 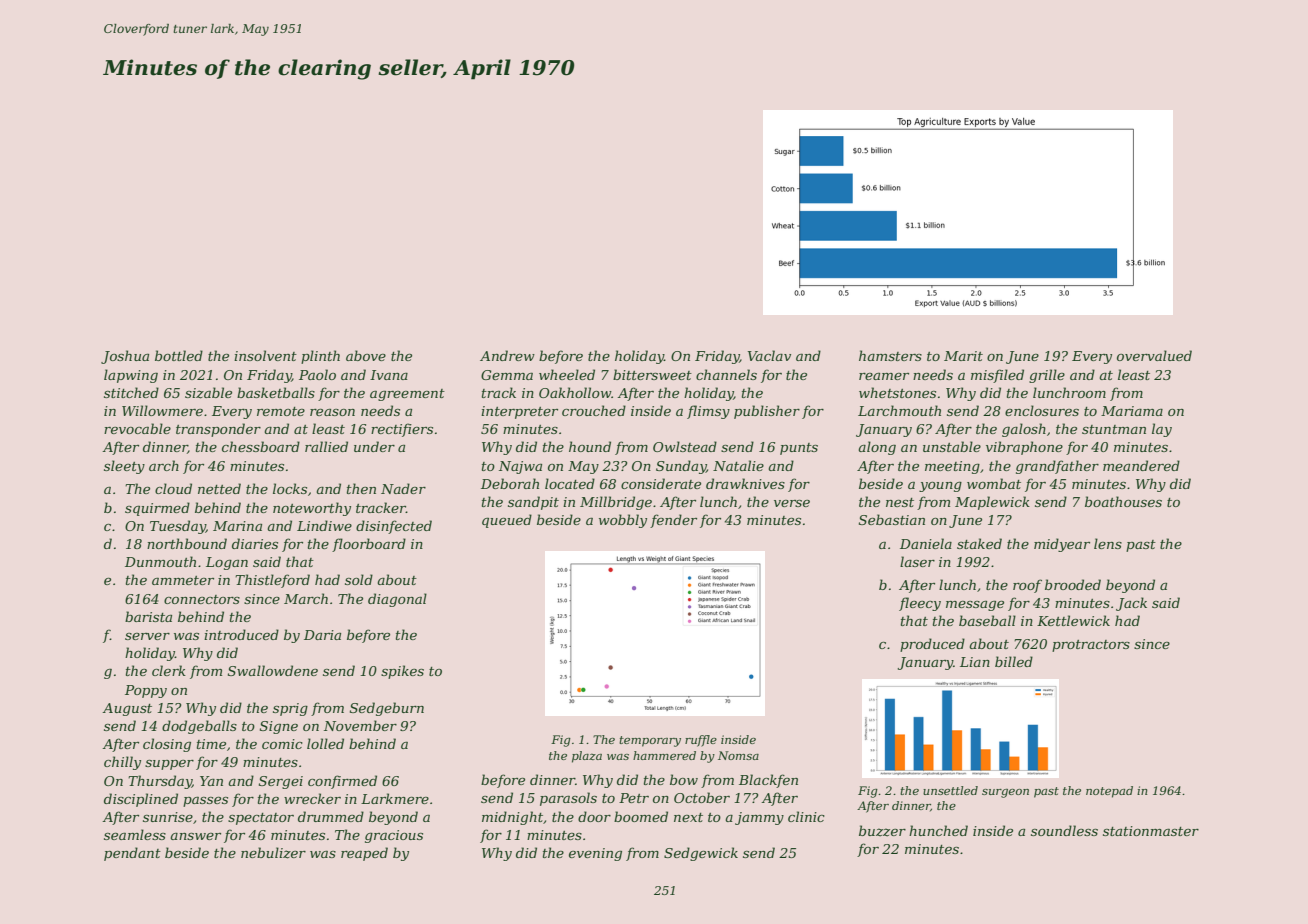 What do you see at coordinates (595, 854) in the document?
I see `evening` at bounding box center [595, 854].
